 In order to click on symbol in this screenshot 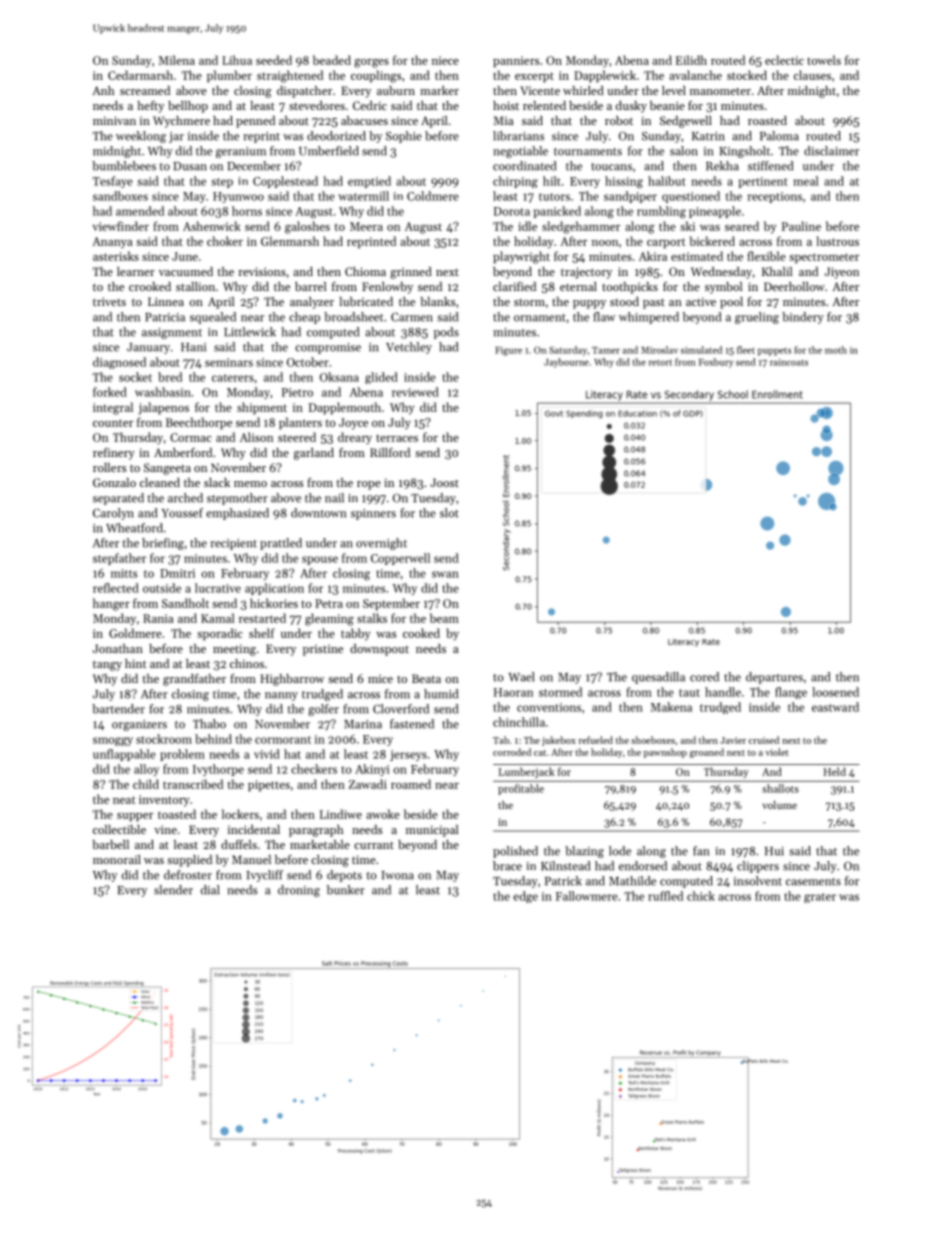, I will do `click(724, 288)`.
